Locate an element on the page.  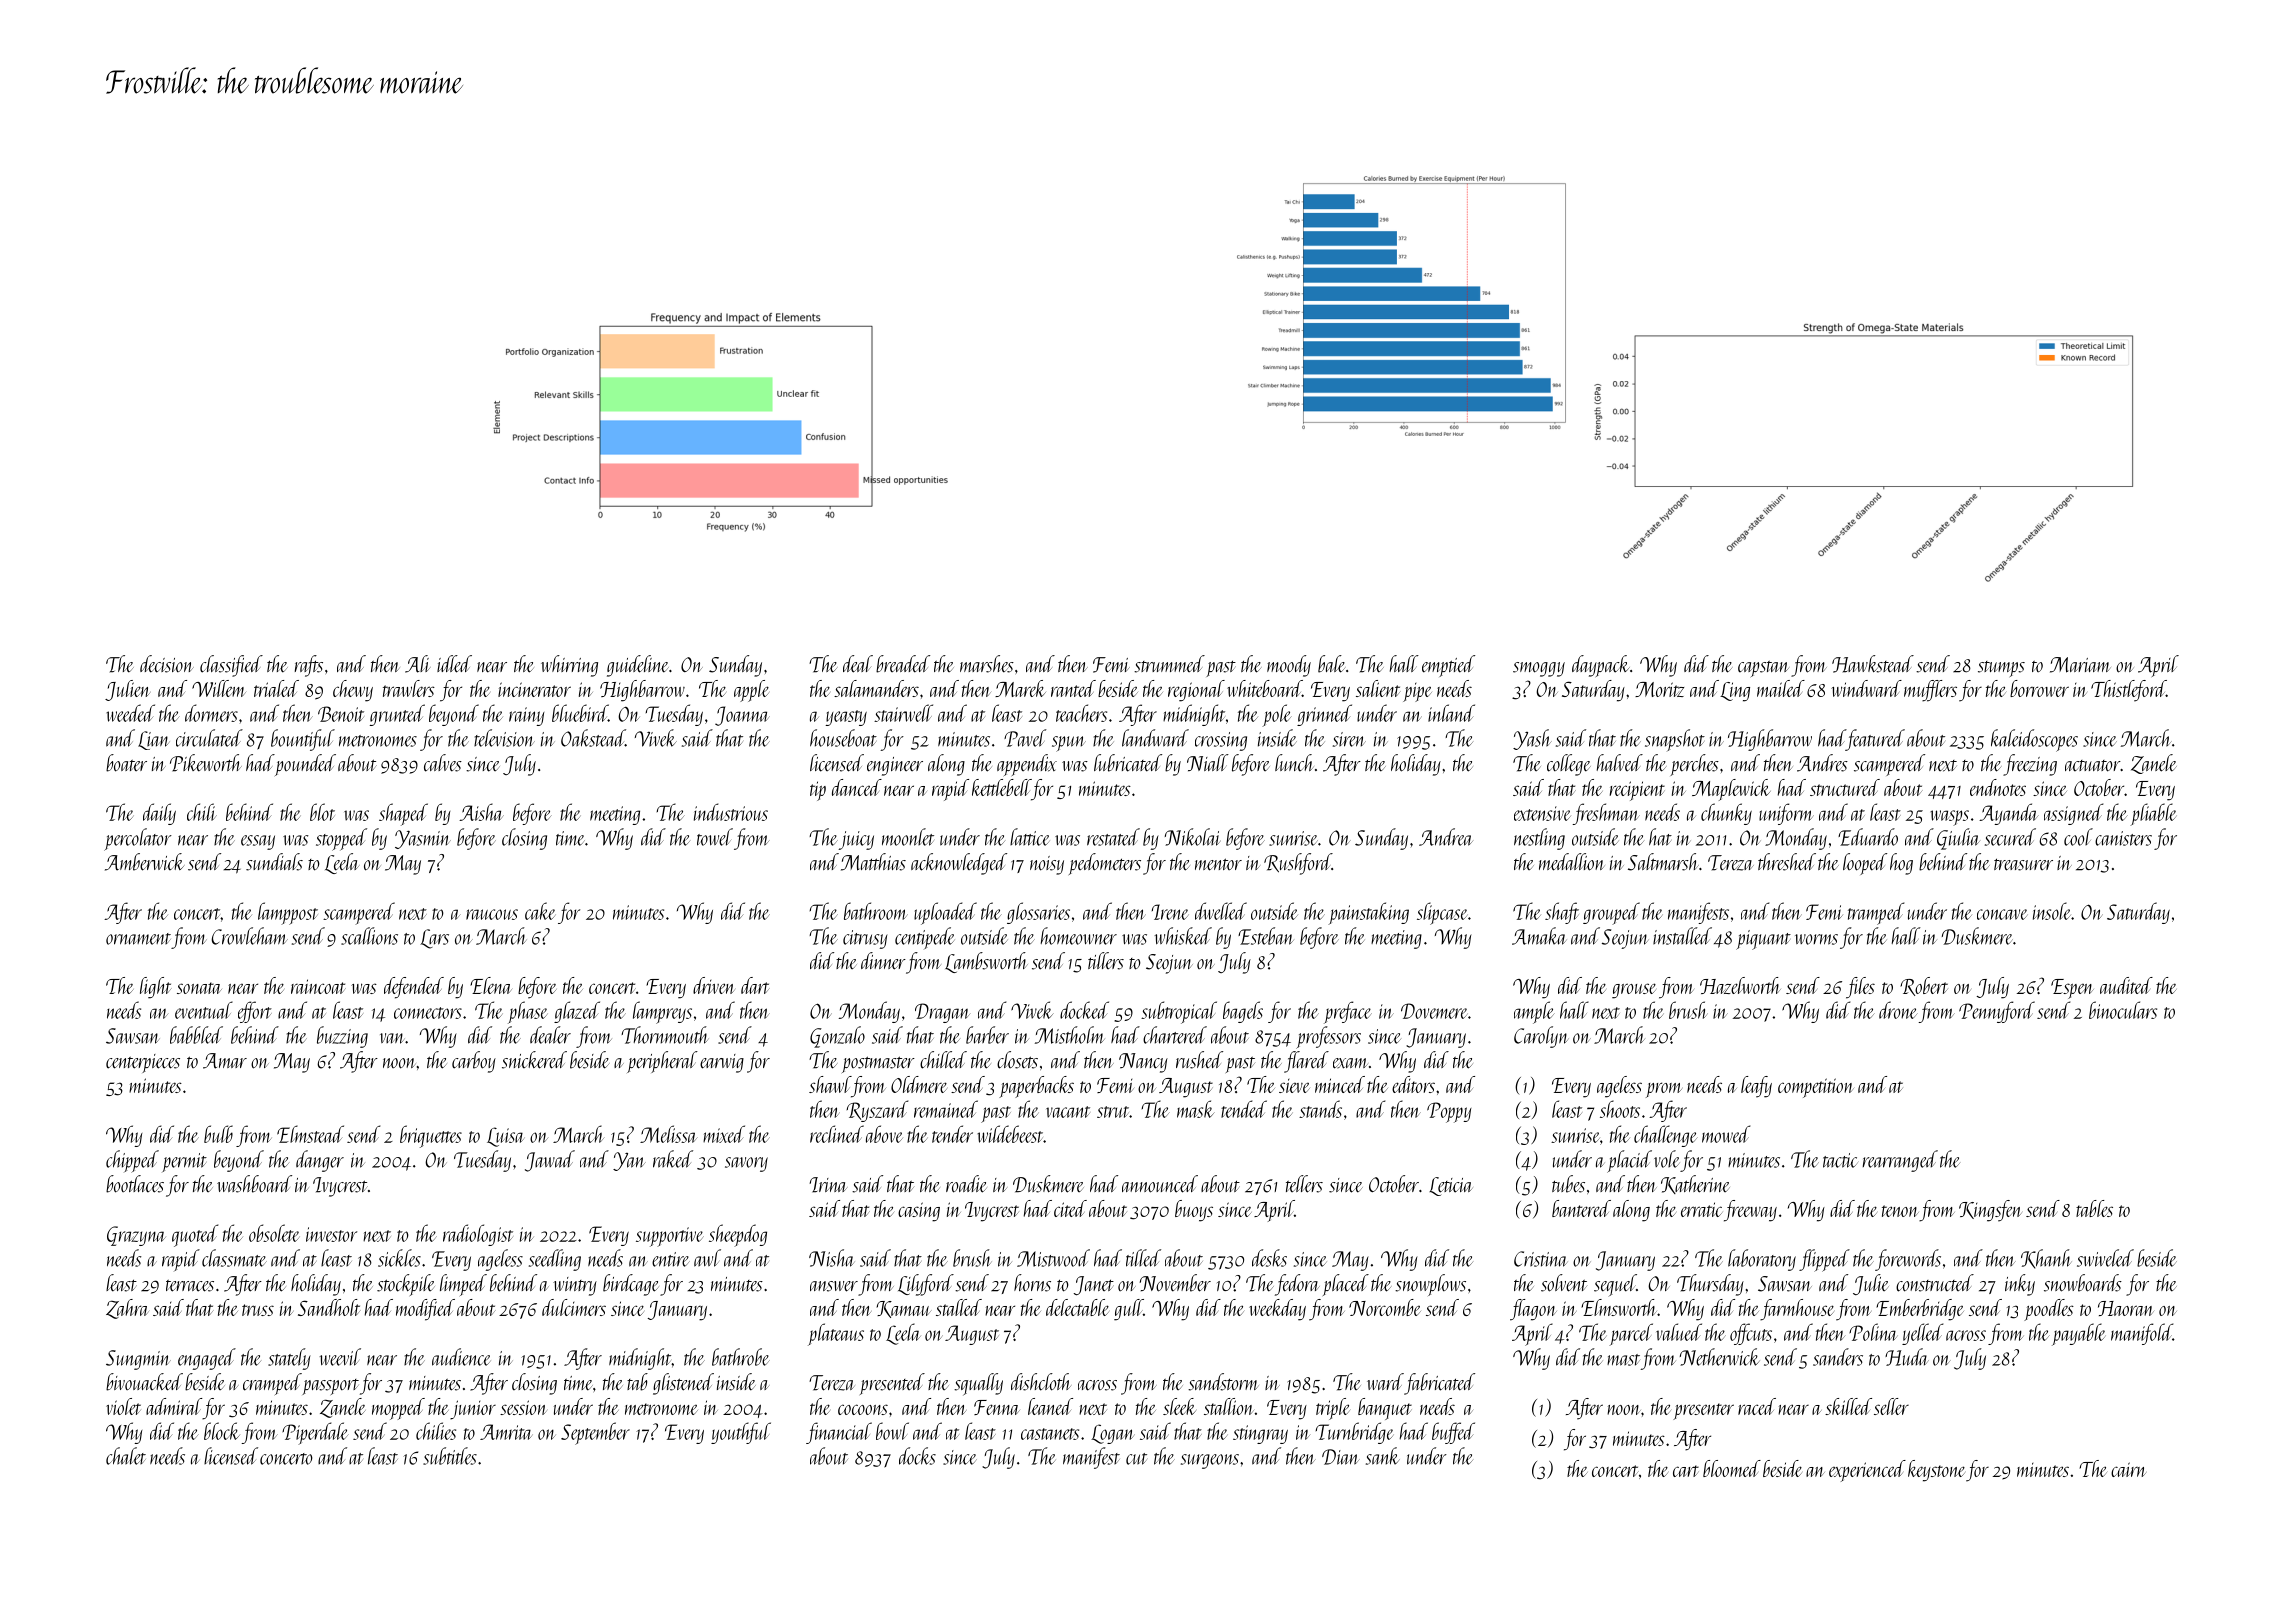
session is located at coordinates (523, 1407).
